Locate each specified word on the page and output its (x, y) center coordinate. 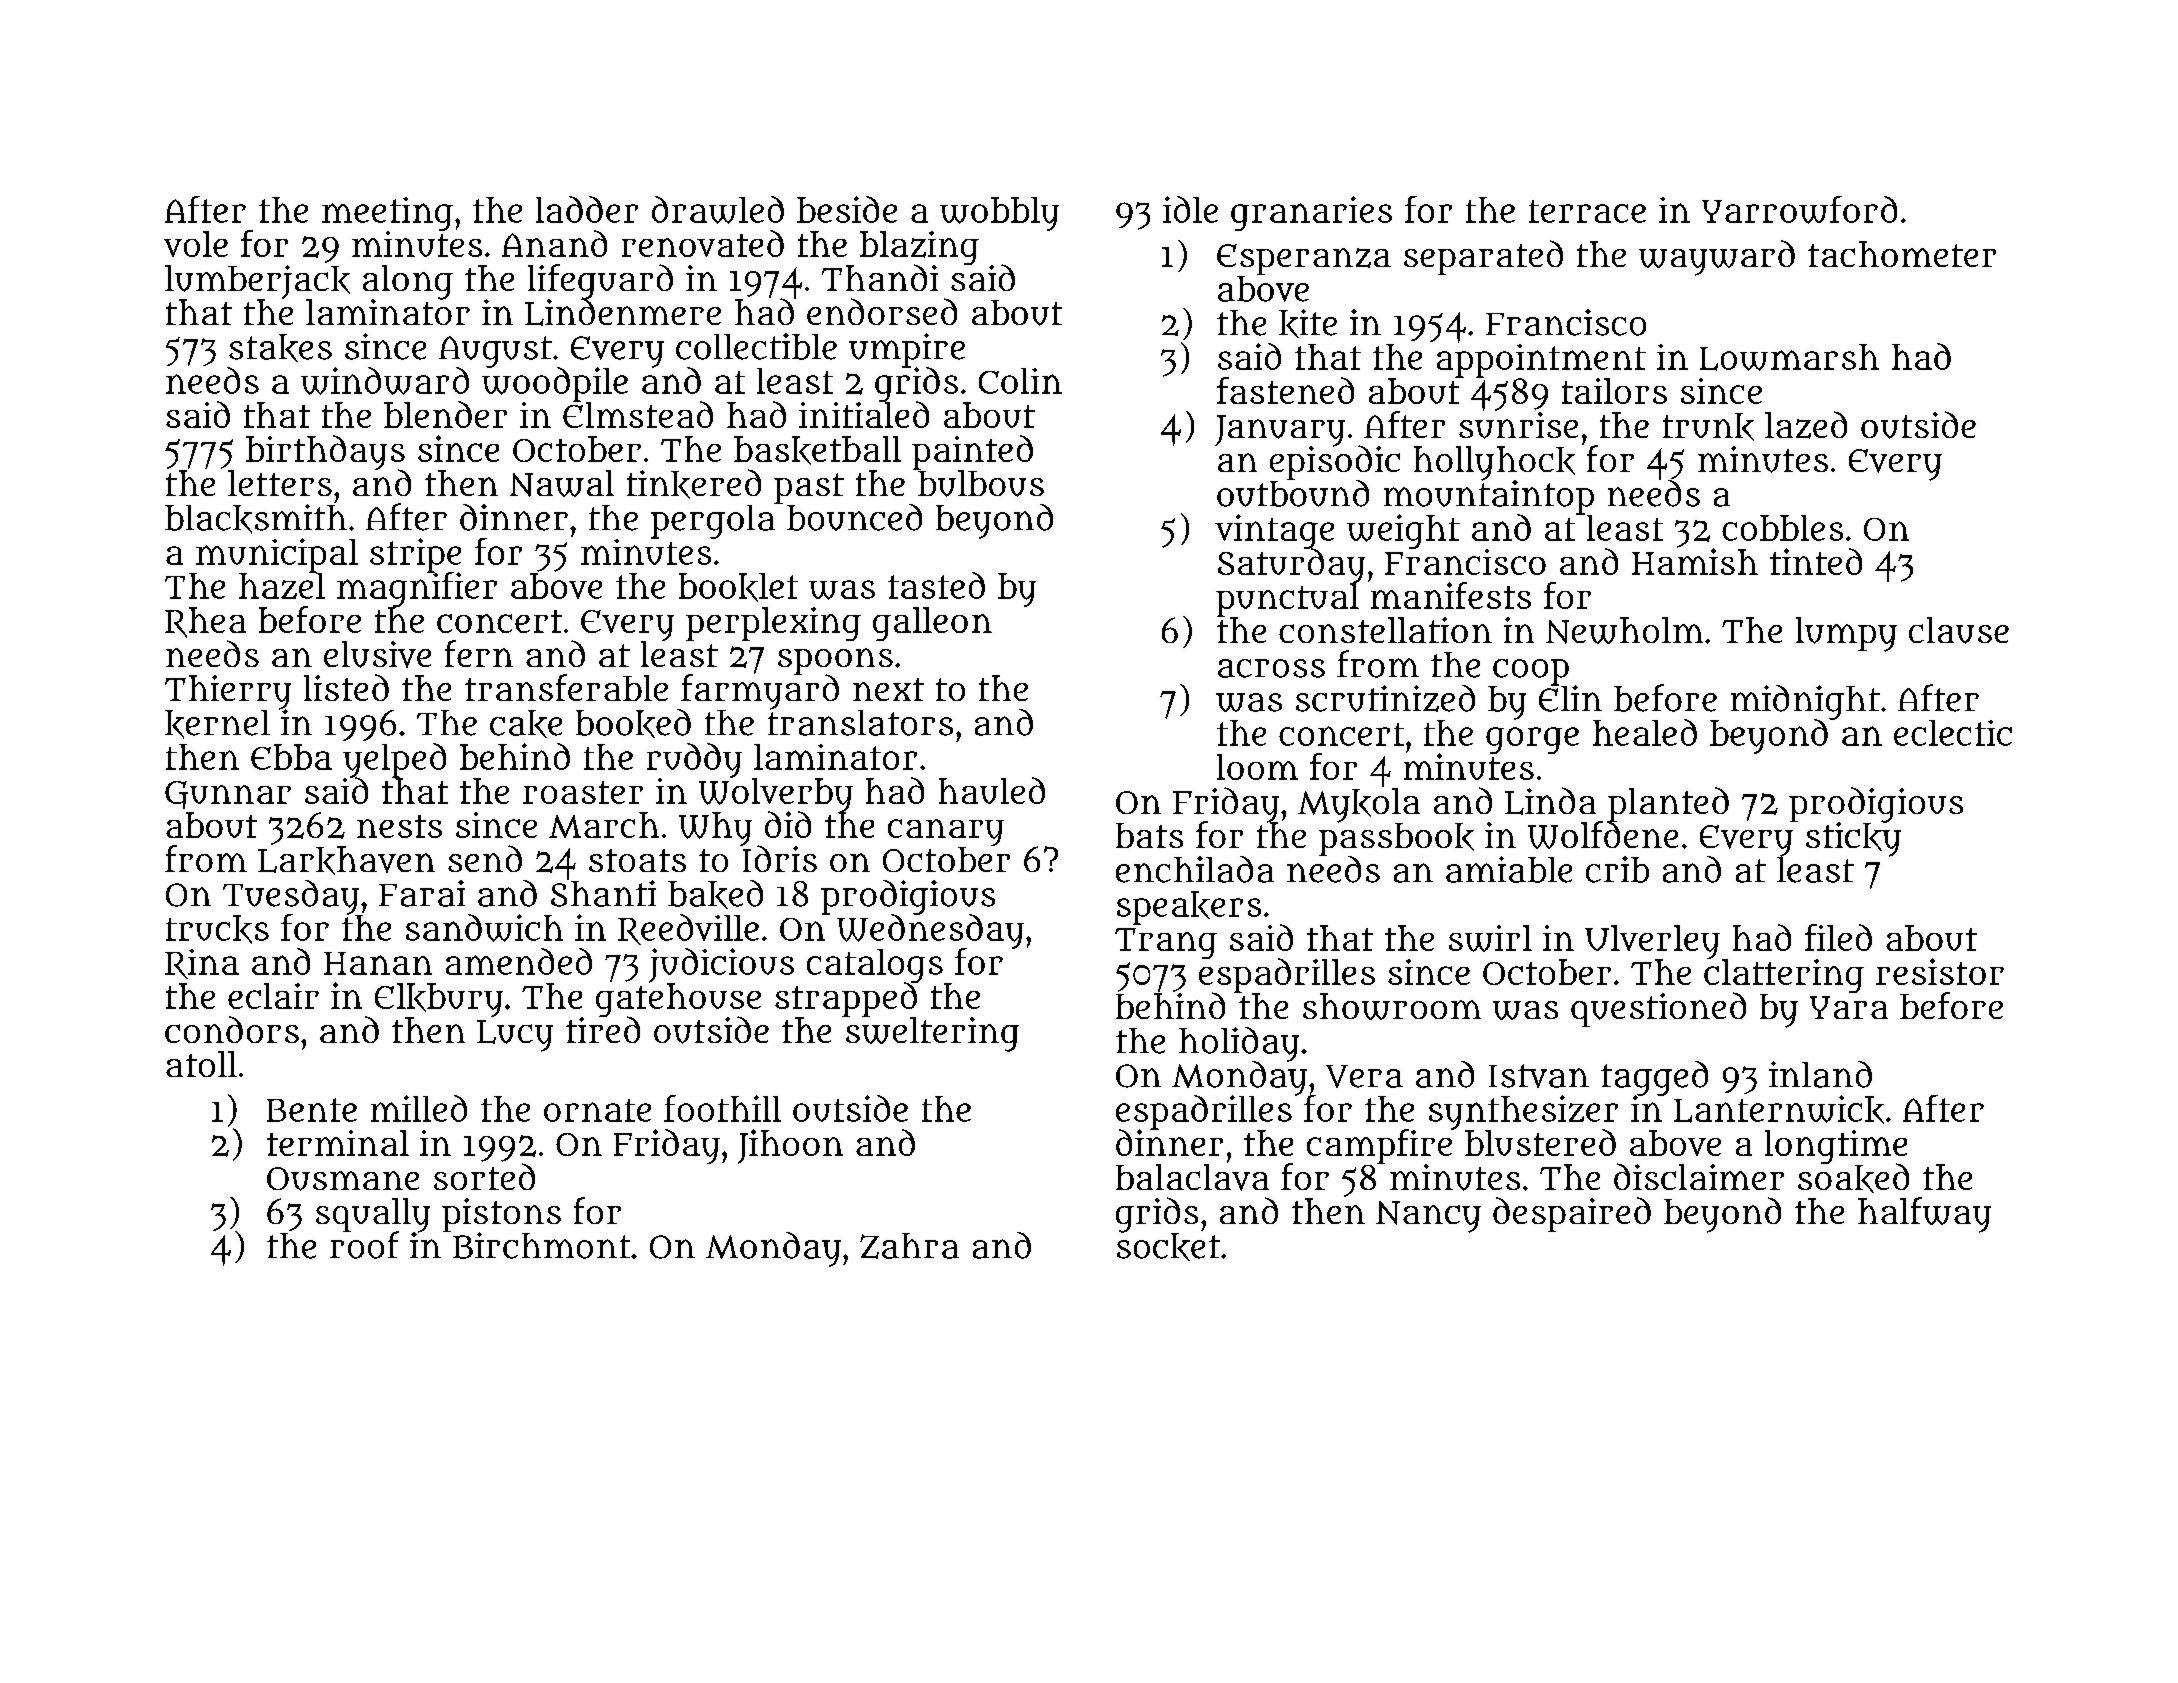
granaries (1311, 213)
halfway (1924, 1215)
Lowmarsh (1789, 357)
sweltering (932, 1034)
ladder (587, 209)
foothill (722, 1108)
